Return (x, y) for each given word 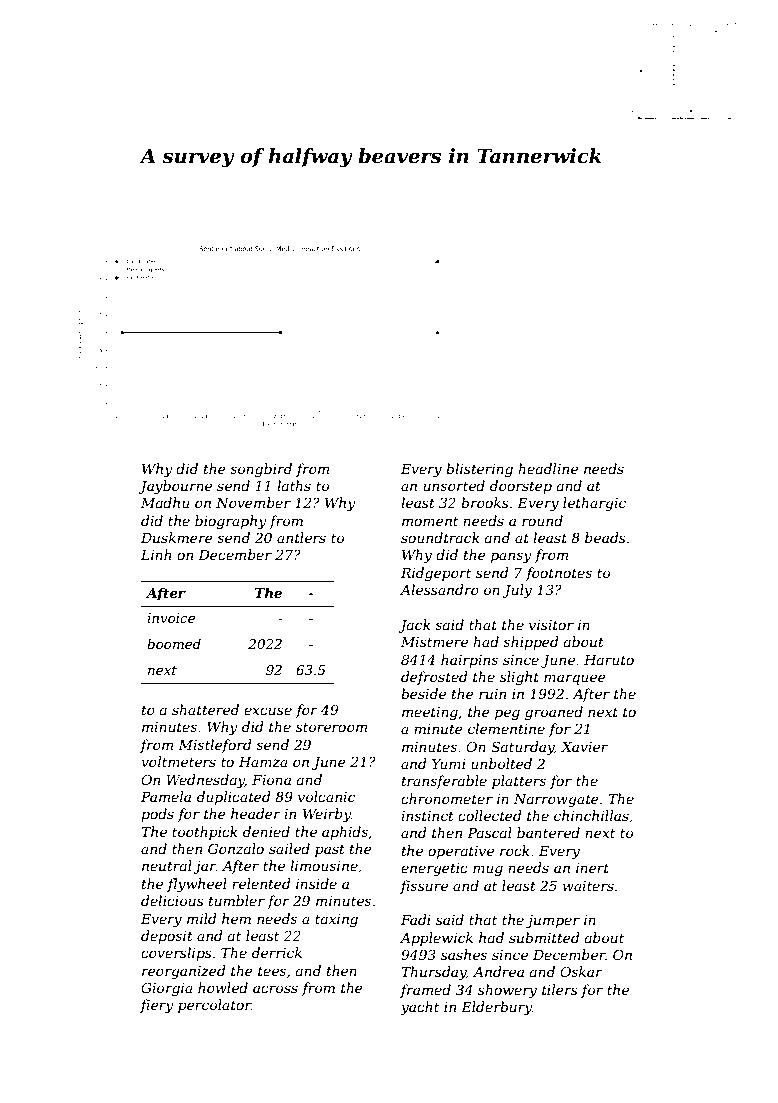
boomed (174, 643)
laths (294, 485)
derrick (277, 952)
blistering (479, 470)
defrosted (434, 678)
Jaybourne (175, 487)
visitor (551, 625)
